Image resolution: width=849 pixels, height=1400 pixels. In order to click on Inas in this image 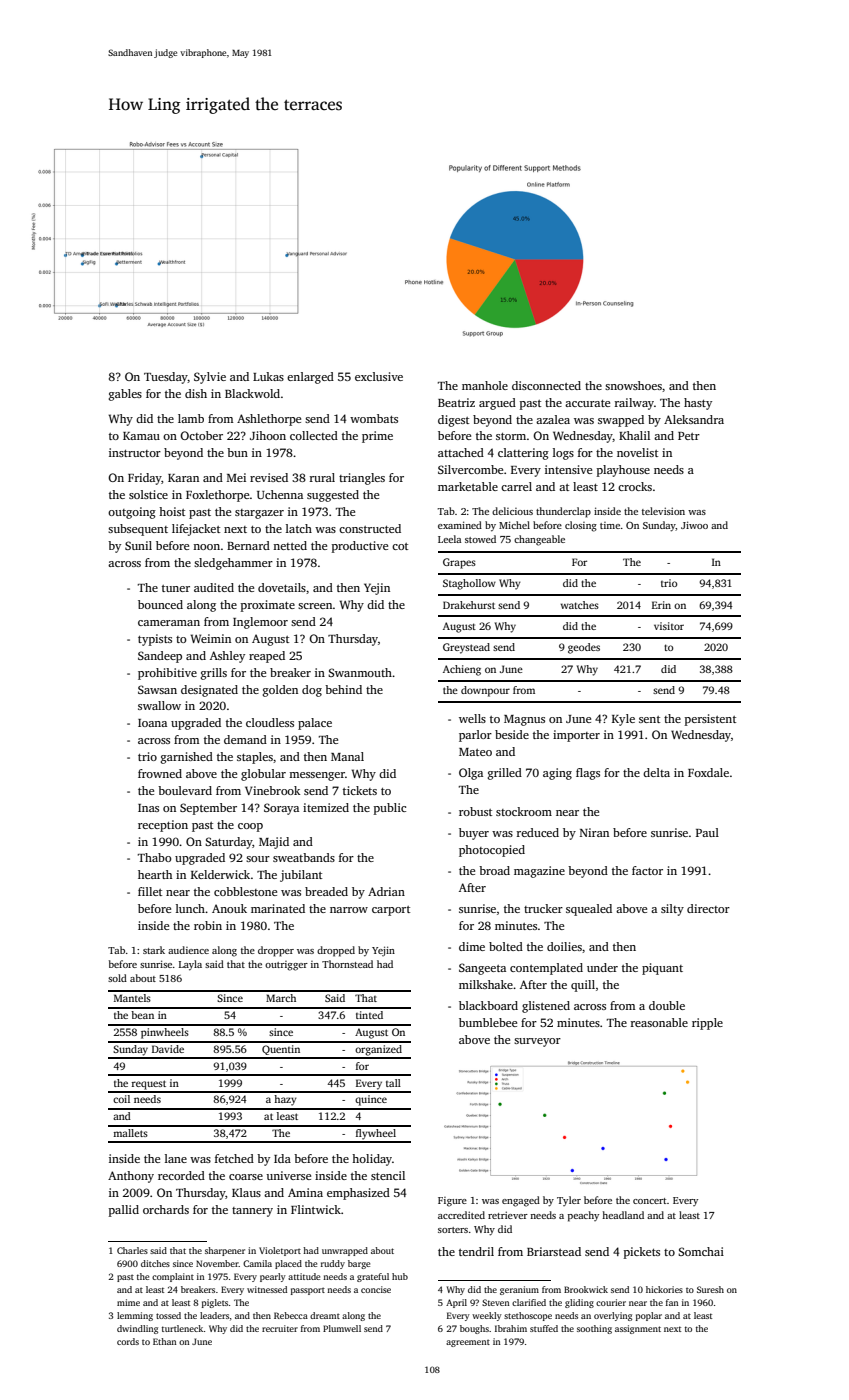, I will do `click(148, 808)`.
